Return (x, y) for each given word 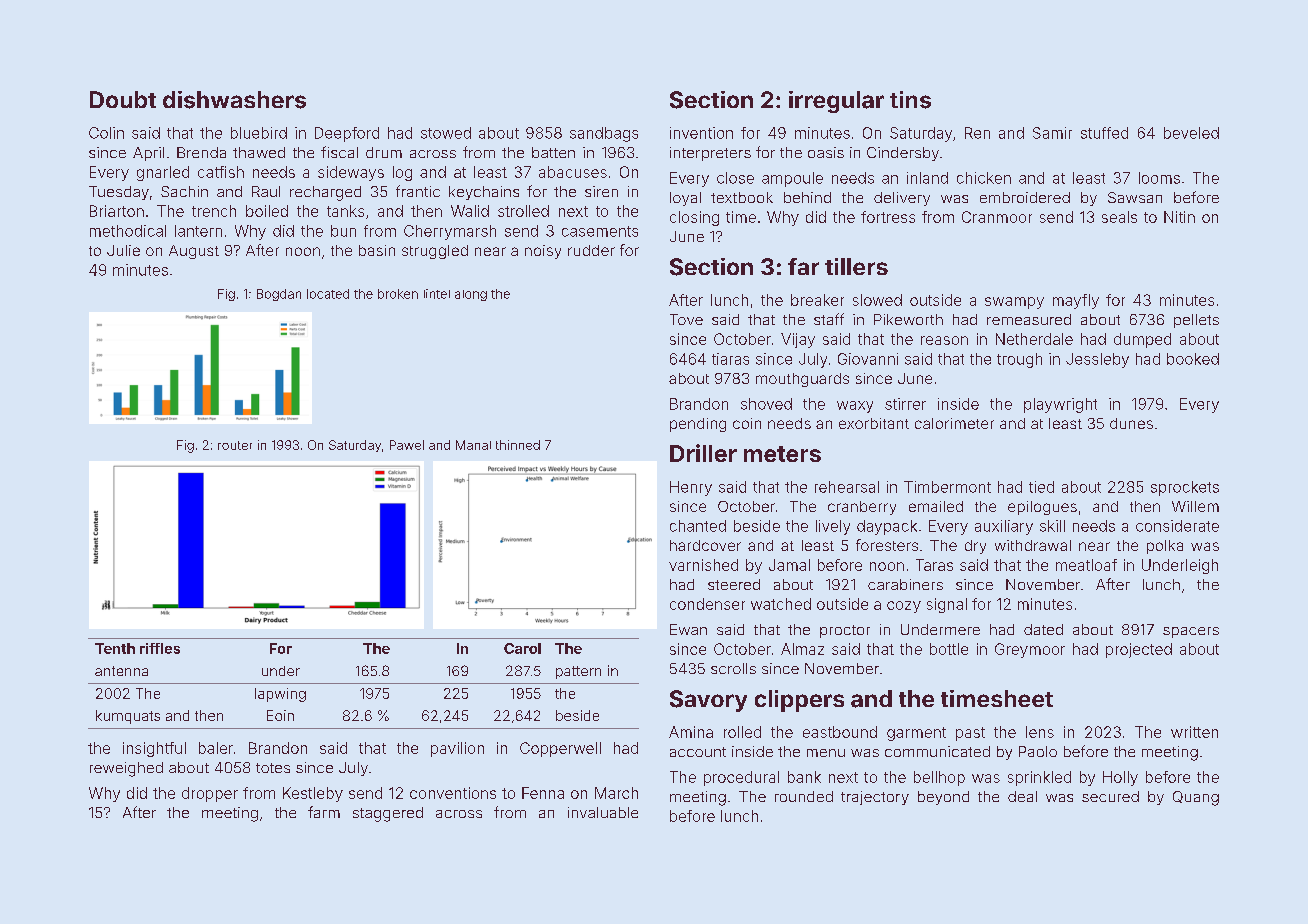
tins (910, 100)
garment (916, 734)
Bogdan (279, 295)
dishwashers (234, 100)
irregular (836, 102)
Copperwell (560, 749)
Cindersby (903, 154)
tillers (856, 266)
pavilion (457, 749)
